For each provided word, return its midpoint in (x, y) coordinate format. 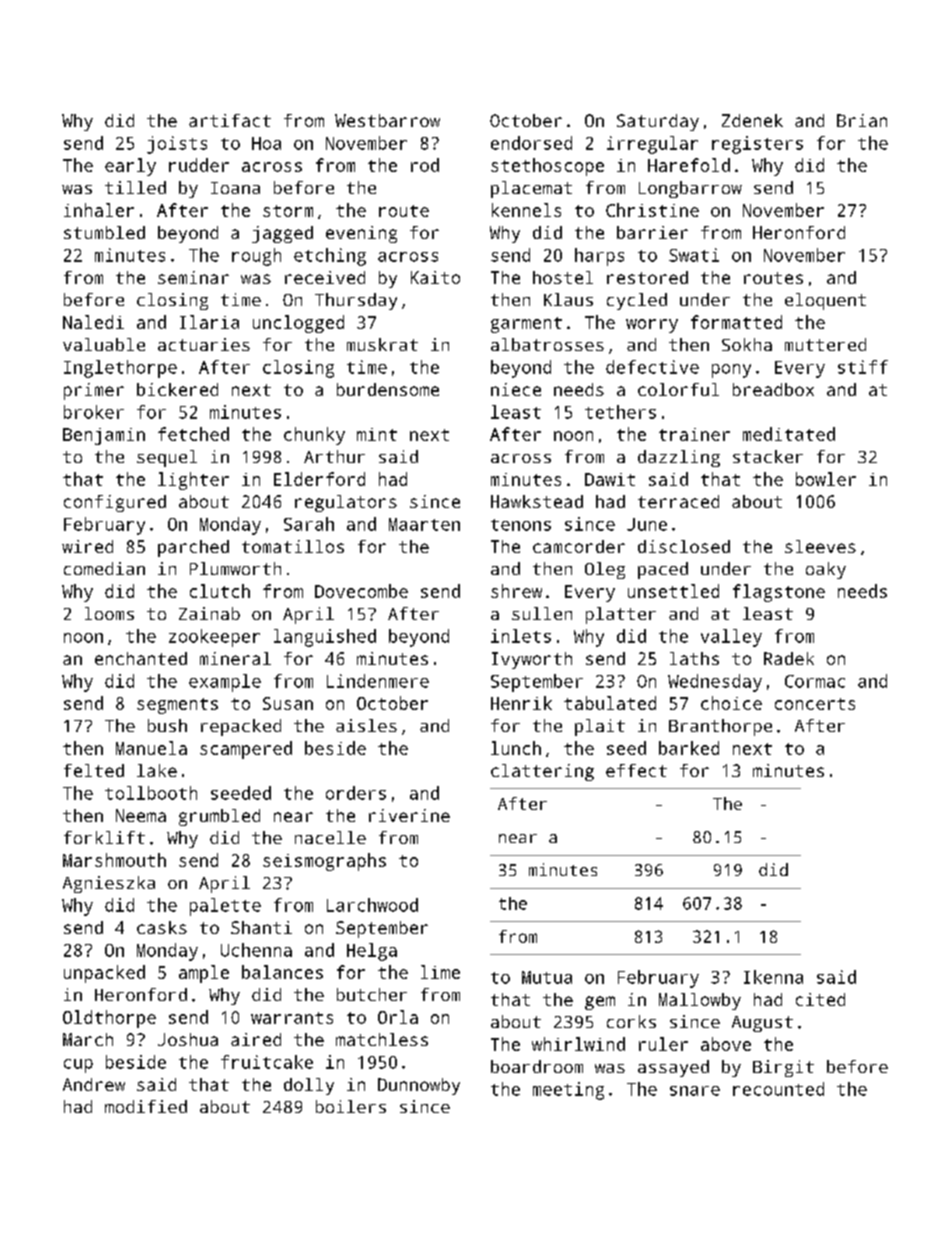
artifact (230, 120)
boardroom (537, 1066)
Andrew (94, 1084)
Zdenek (752, 120)
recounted (778, 1089)
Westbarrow (387, 120)
